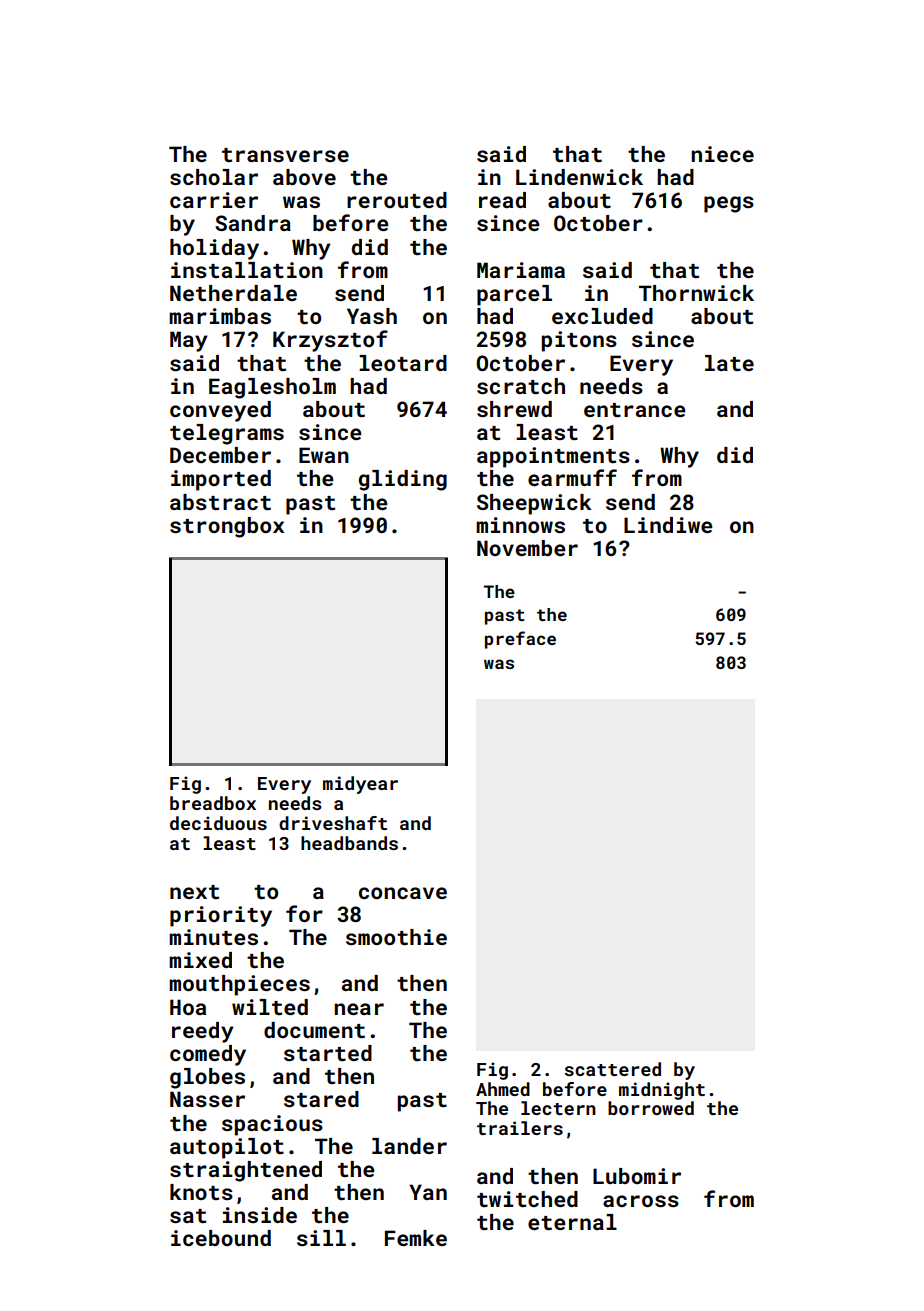  I want to click on transverse, so click(285, 155).
